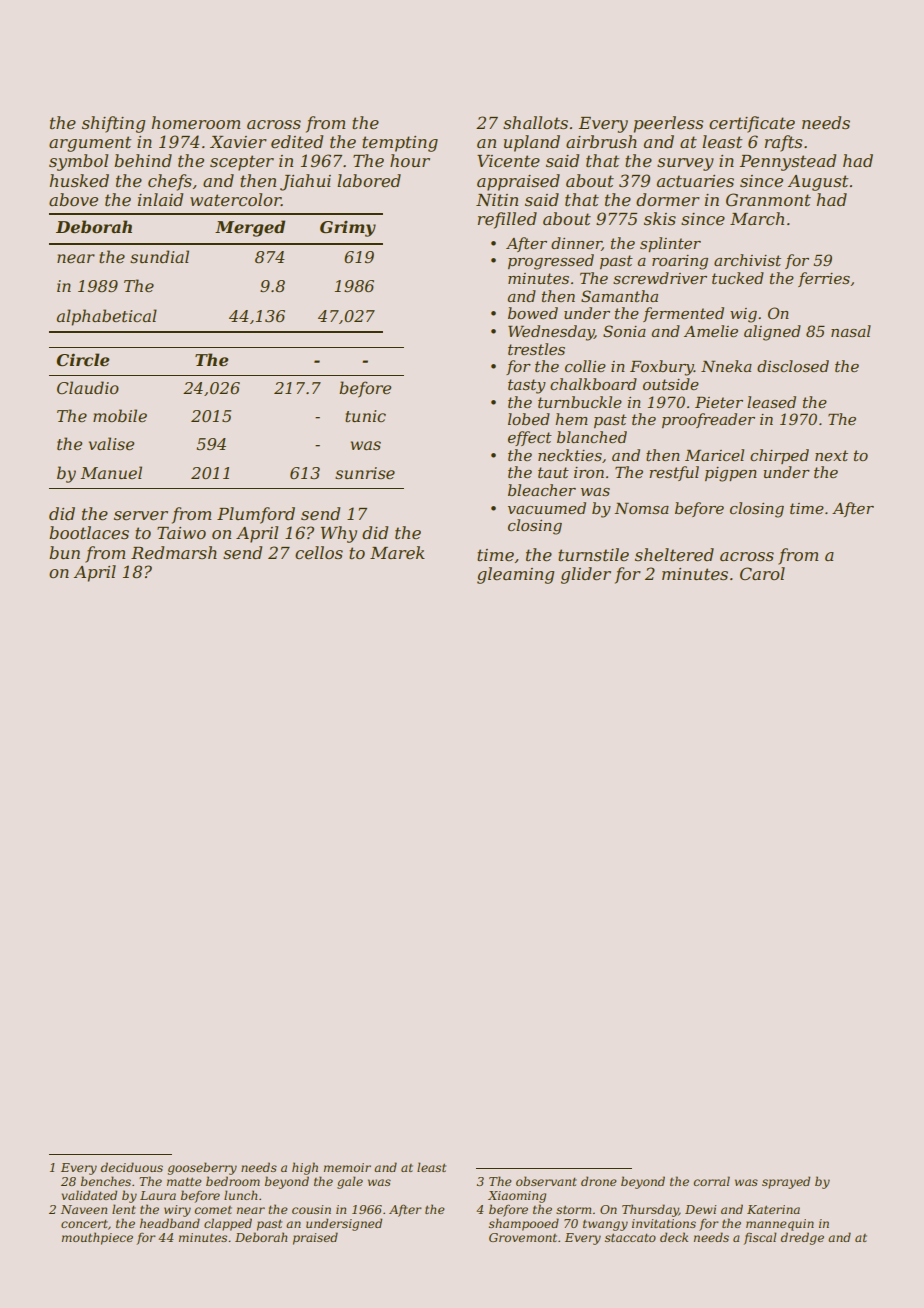  Describe the element at coordinates (762, 573) in the screenshot. I see `Carol` at that location.
